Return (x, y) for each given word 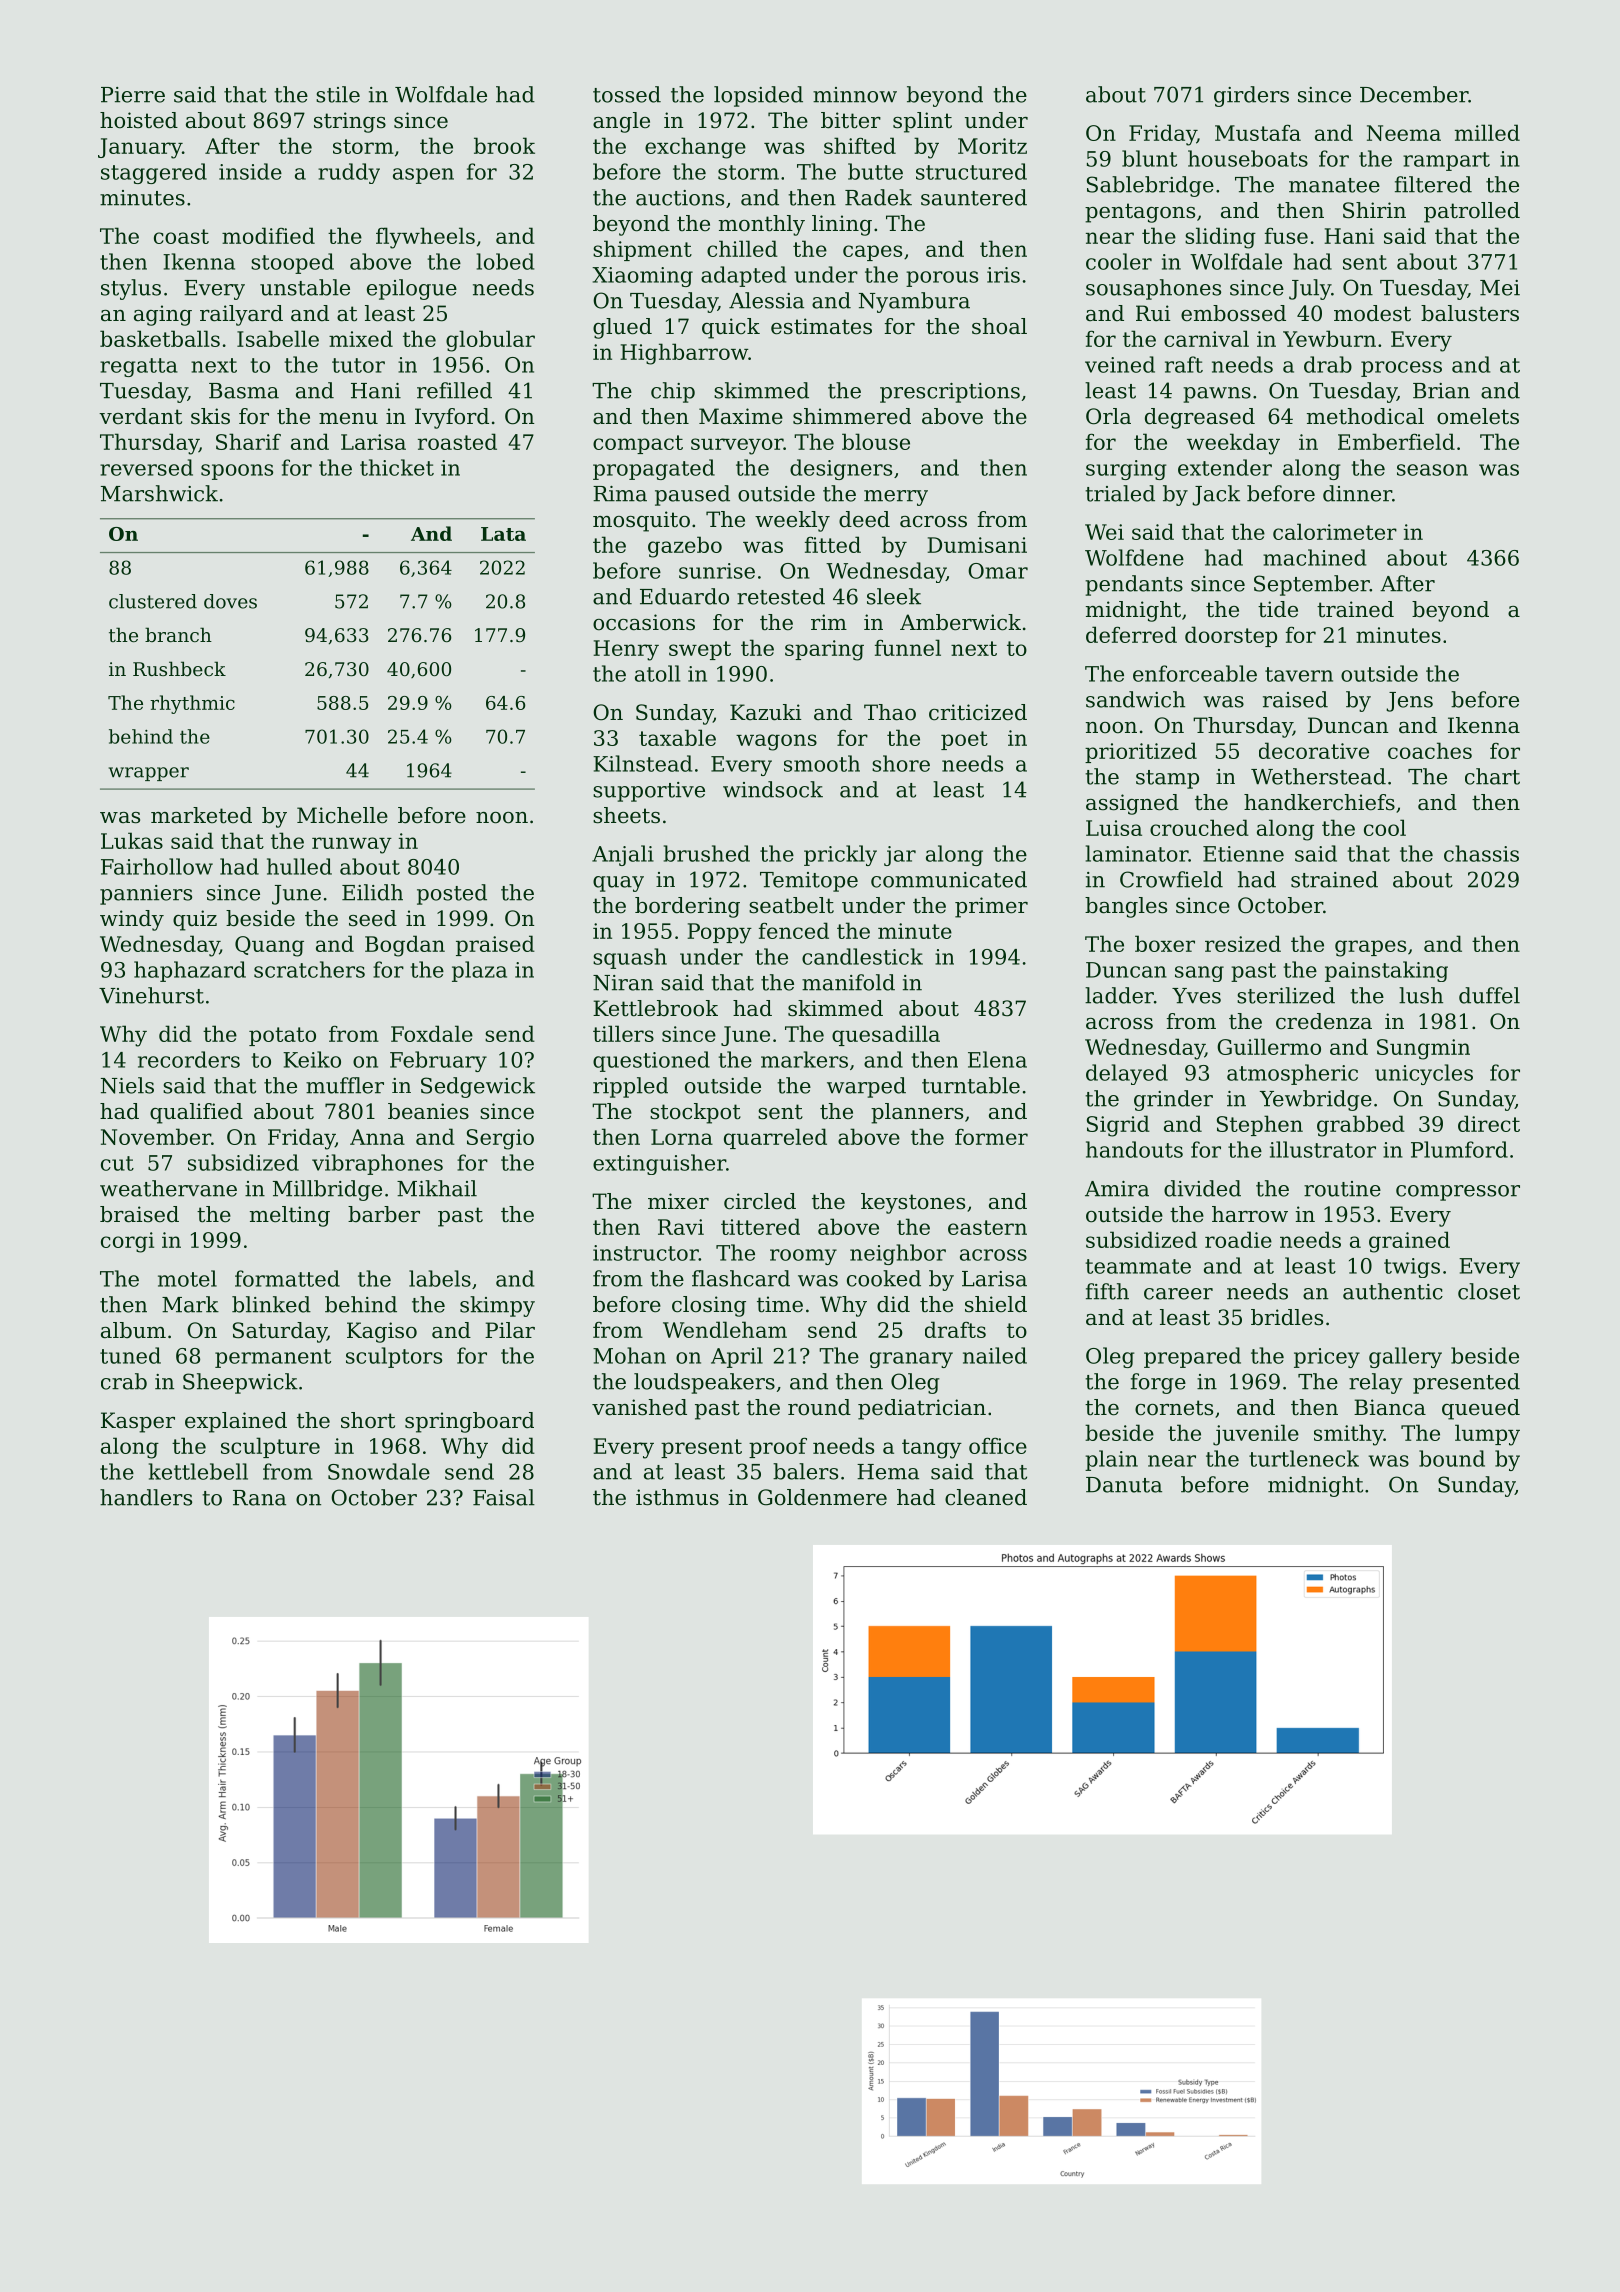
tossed (627, 94)
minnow (855, 95)
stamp (1167, 779)
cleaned (986, 1497)
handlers (146, 1497)
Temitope (809, 882)
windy (132, 920)
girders (1251, 96)
